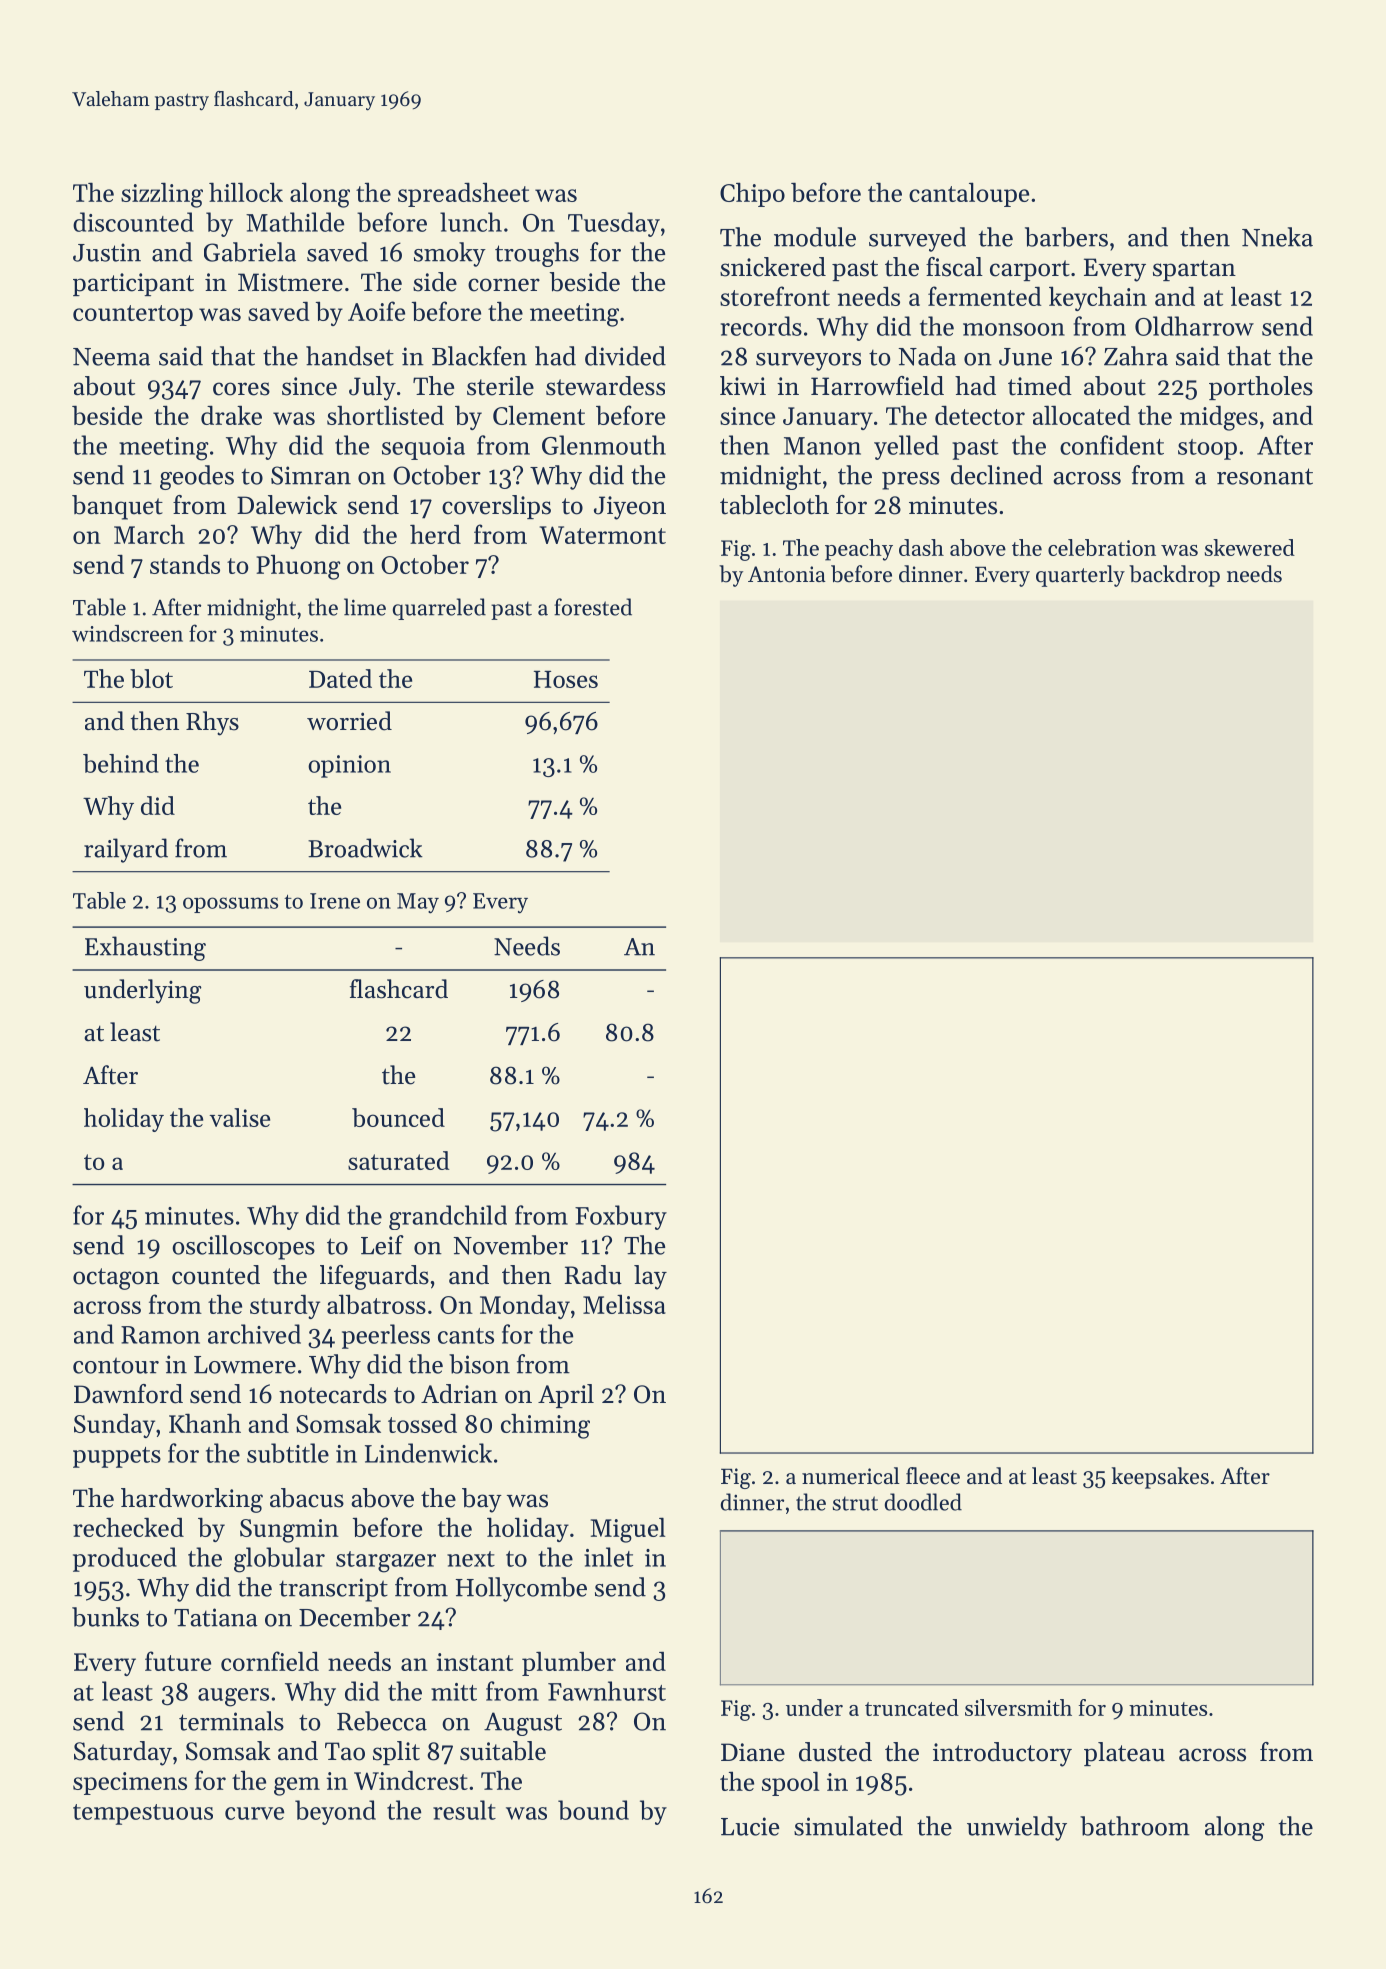 This screenshot has width=1386, height=1969. What do you see at coordinates (162, 195) in the screenshot?
I see `sizzling` at bounding box center [162, 195].
